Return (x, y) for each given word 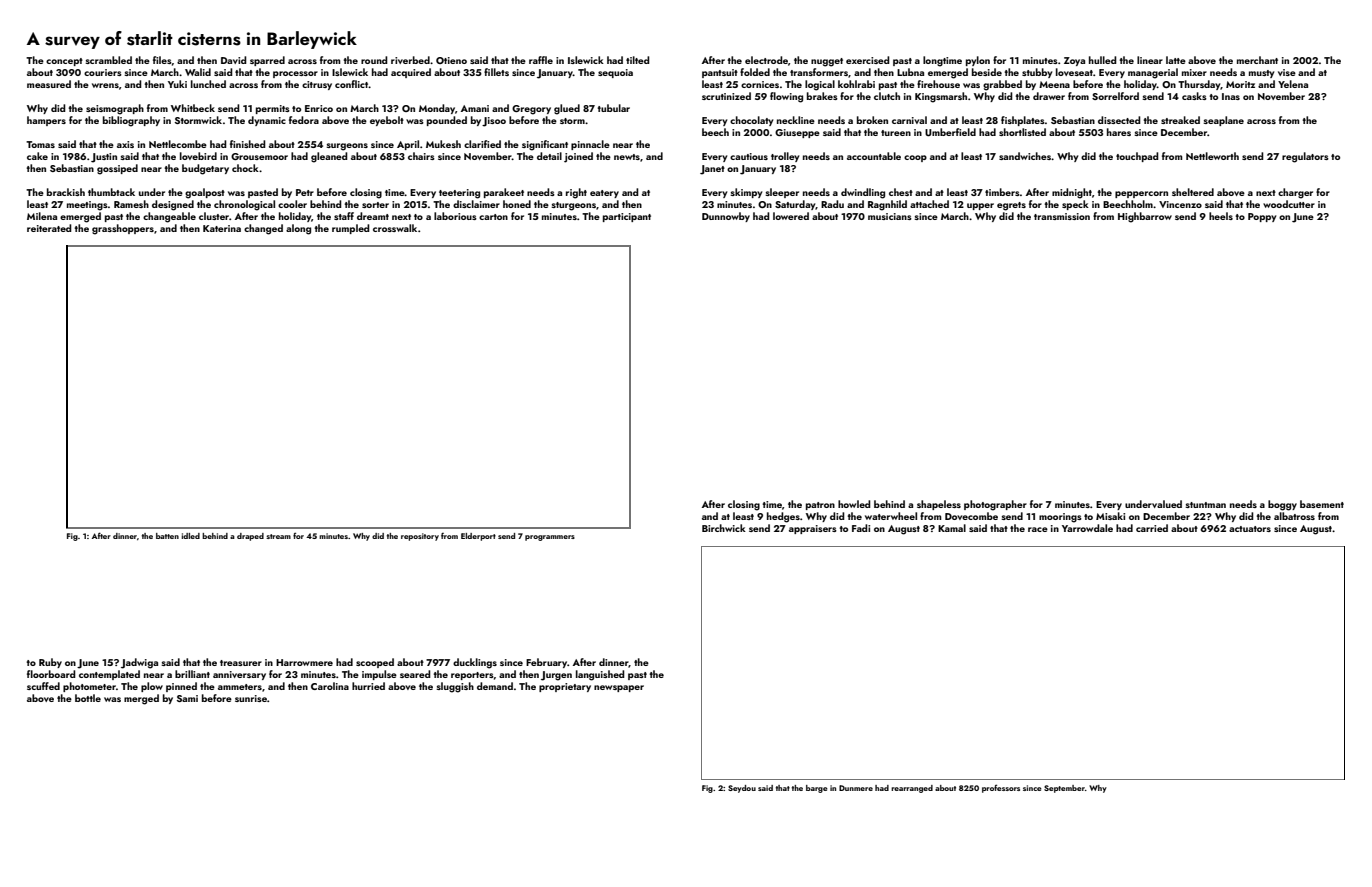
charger (1295, 193)
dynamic (267, 121)
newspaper (619, 688)
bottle (88, 698)
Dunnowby (726, 217)
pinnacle (590, 145)
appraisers (813, 529)
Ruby (50, 663)
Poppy (1262, 217)
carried (1152, 528)
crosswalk (395, 228)
